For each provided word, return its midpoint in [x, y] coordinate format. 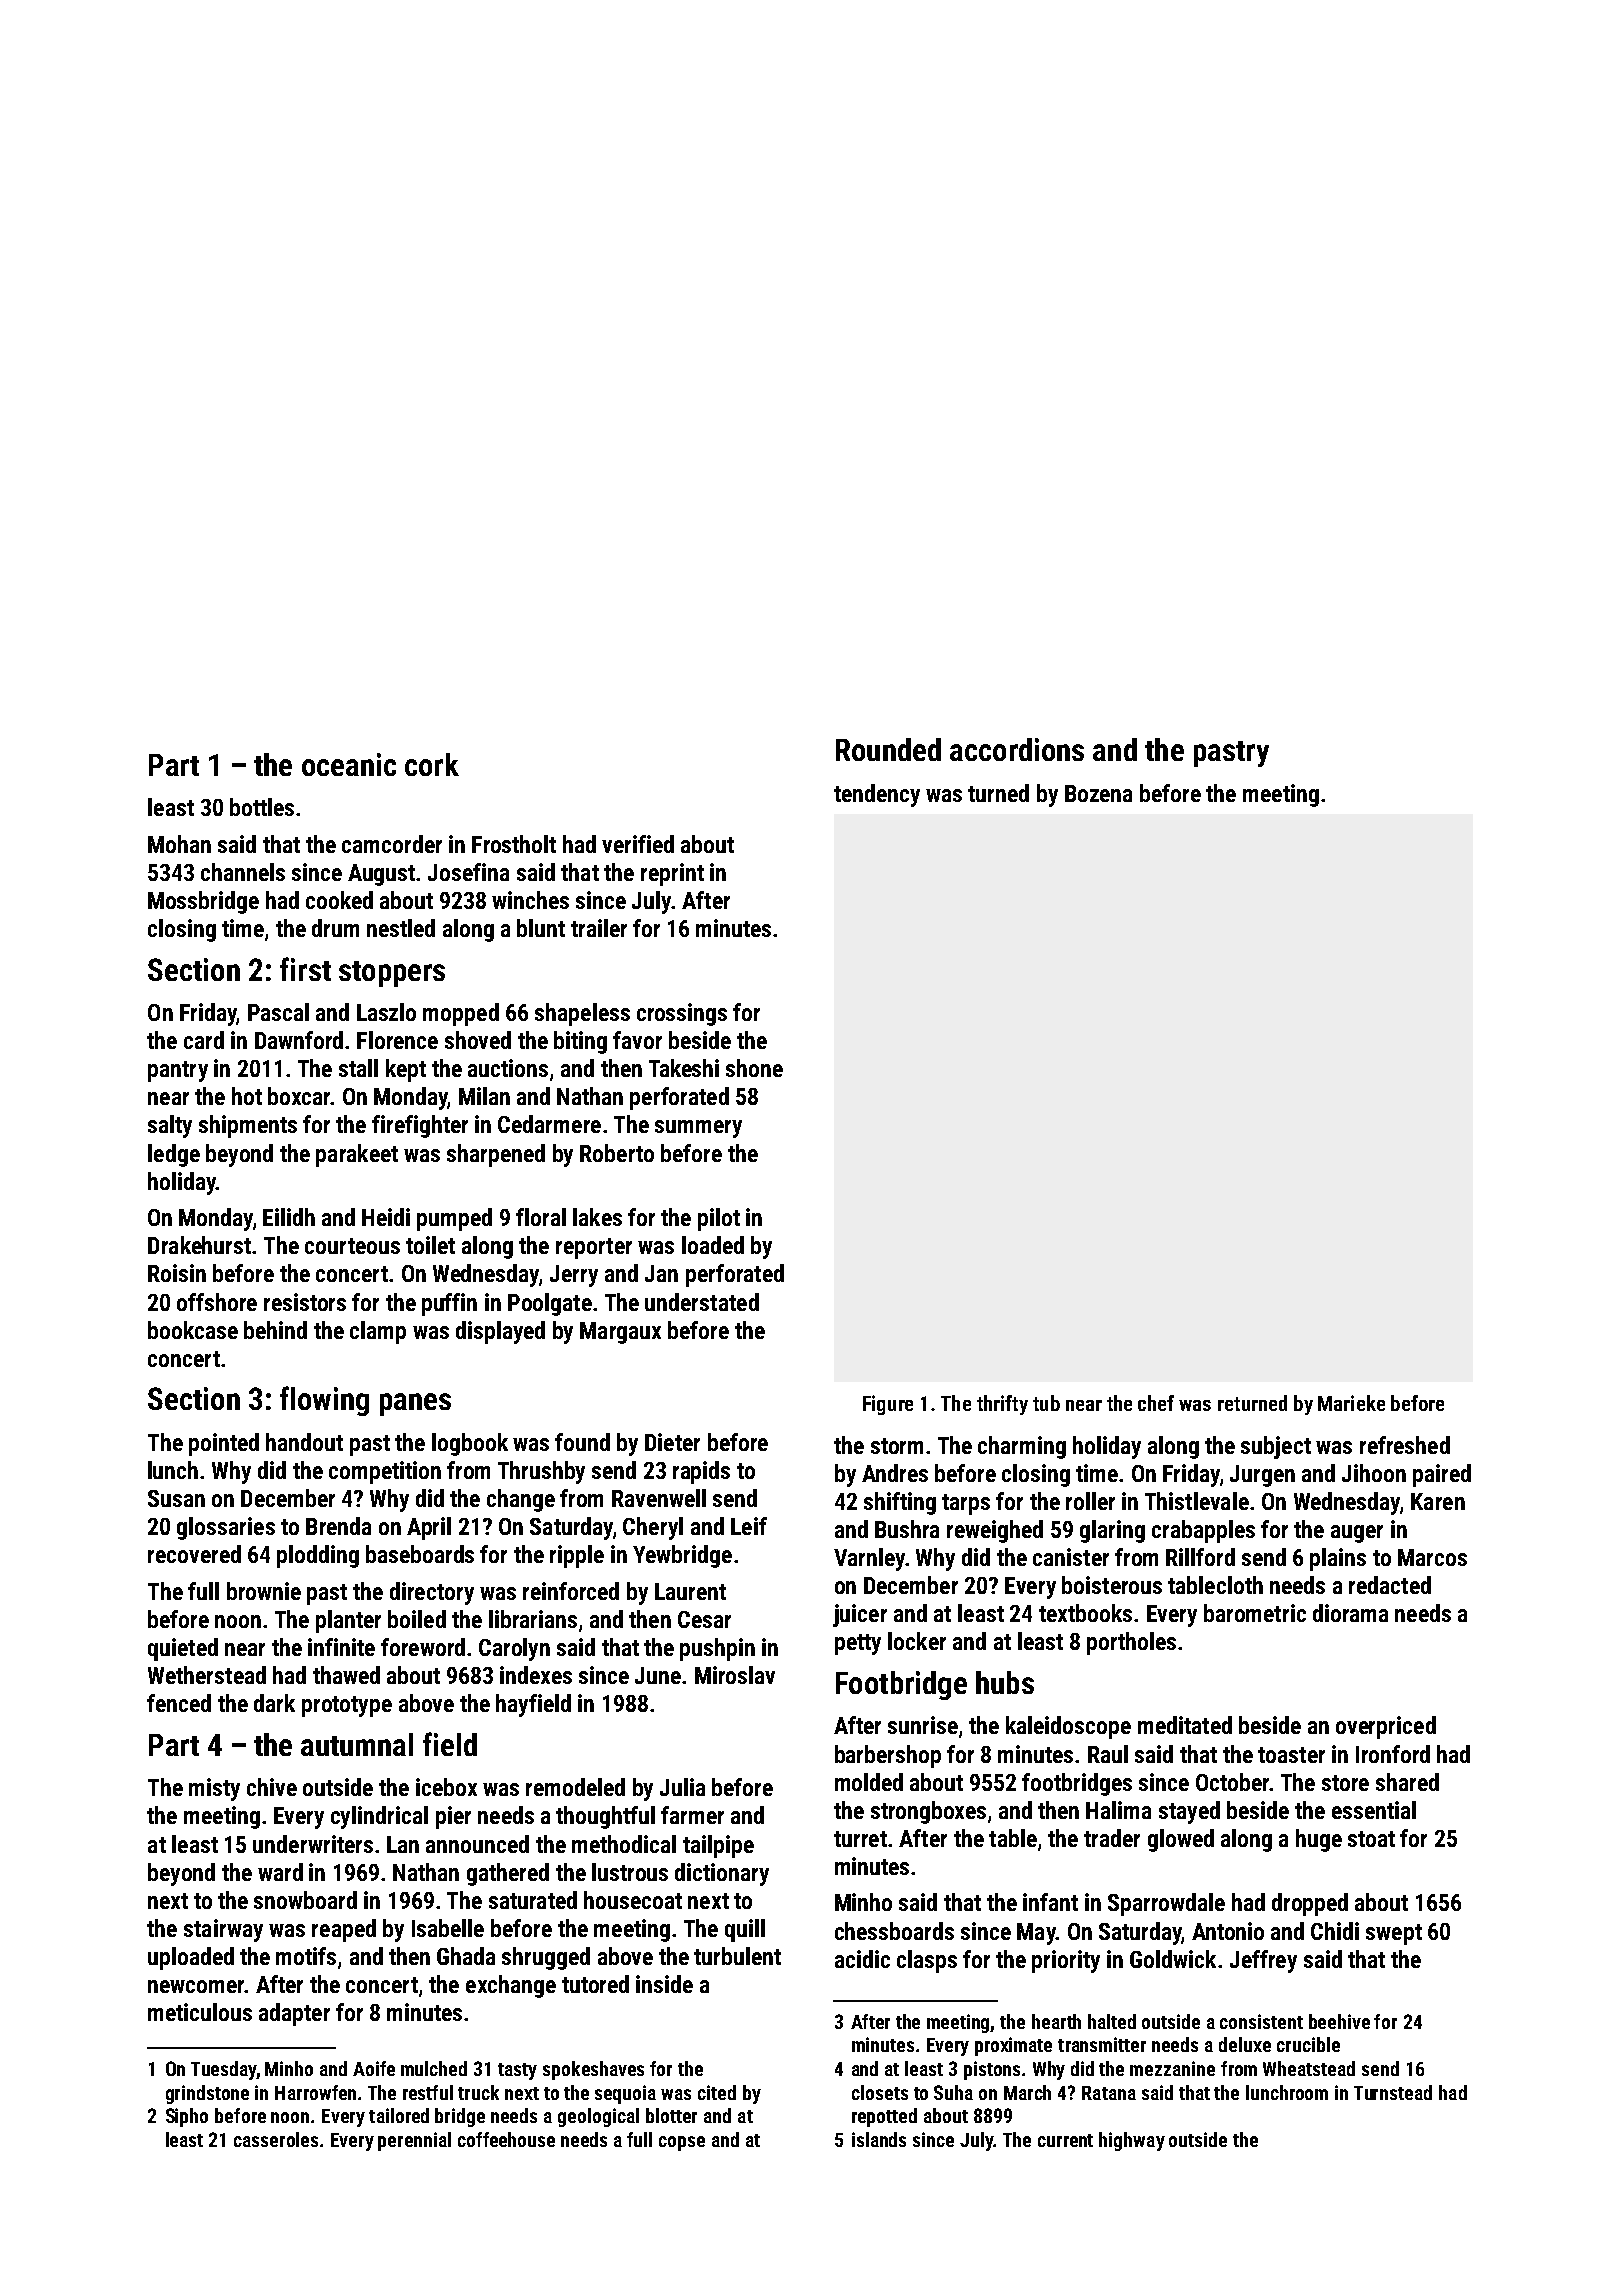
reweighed [995, 1531]
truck [478, 2092]
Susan [176, 1498]
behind [275, 1330]
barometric [1255, 1613]
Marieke [1351, 1403]
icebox [446, 1787]
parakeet [357, 1155]
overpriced [1386, 1727]
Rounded [888, 749]
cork [432, 764]
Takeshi [684, 1068]
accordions [1017, 749]
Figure [888, 1405]
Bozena [1098, 793]
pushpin [717, 1649]
